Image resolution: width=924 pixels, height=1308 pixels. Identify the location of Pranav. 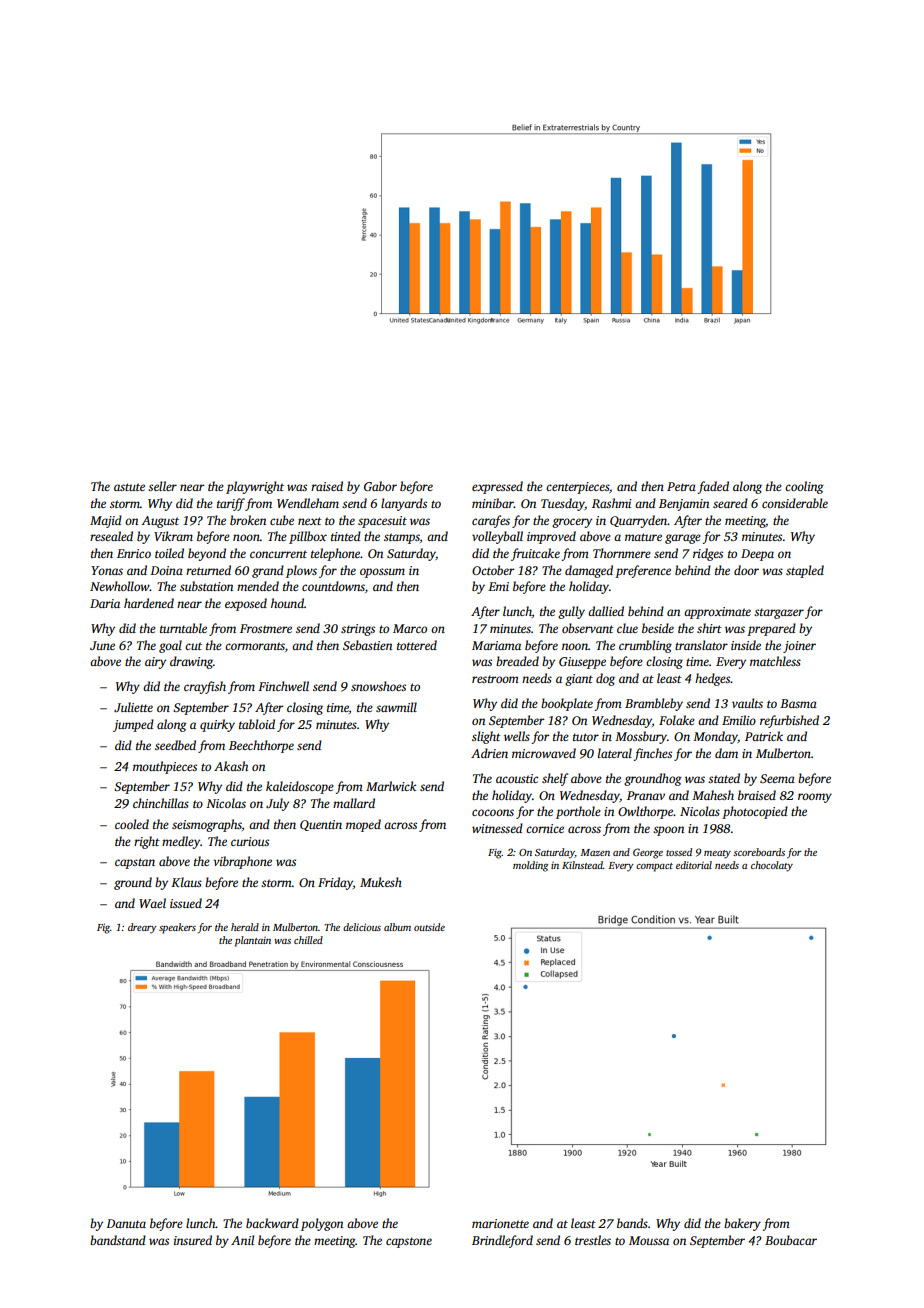
(646, 795).
